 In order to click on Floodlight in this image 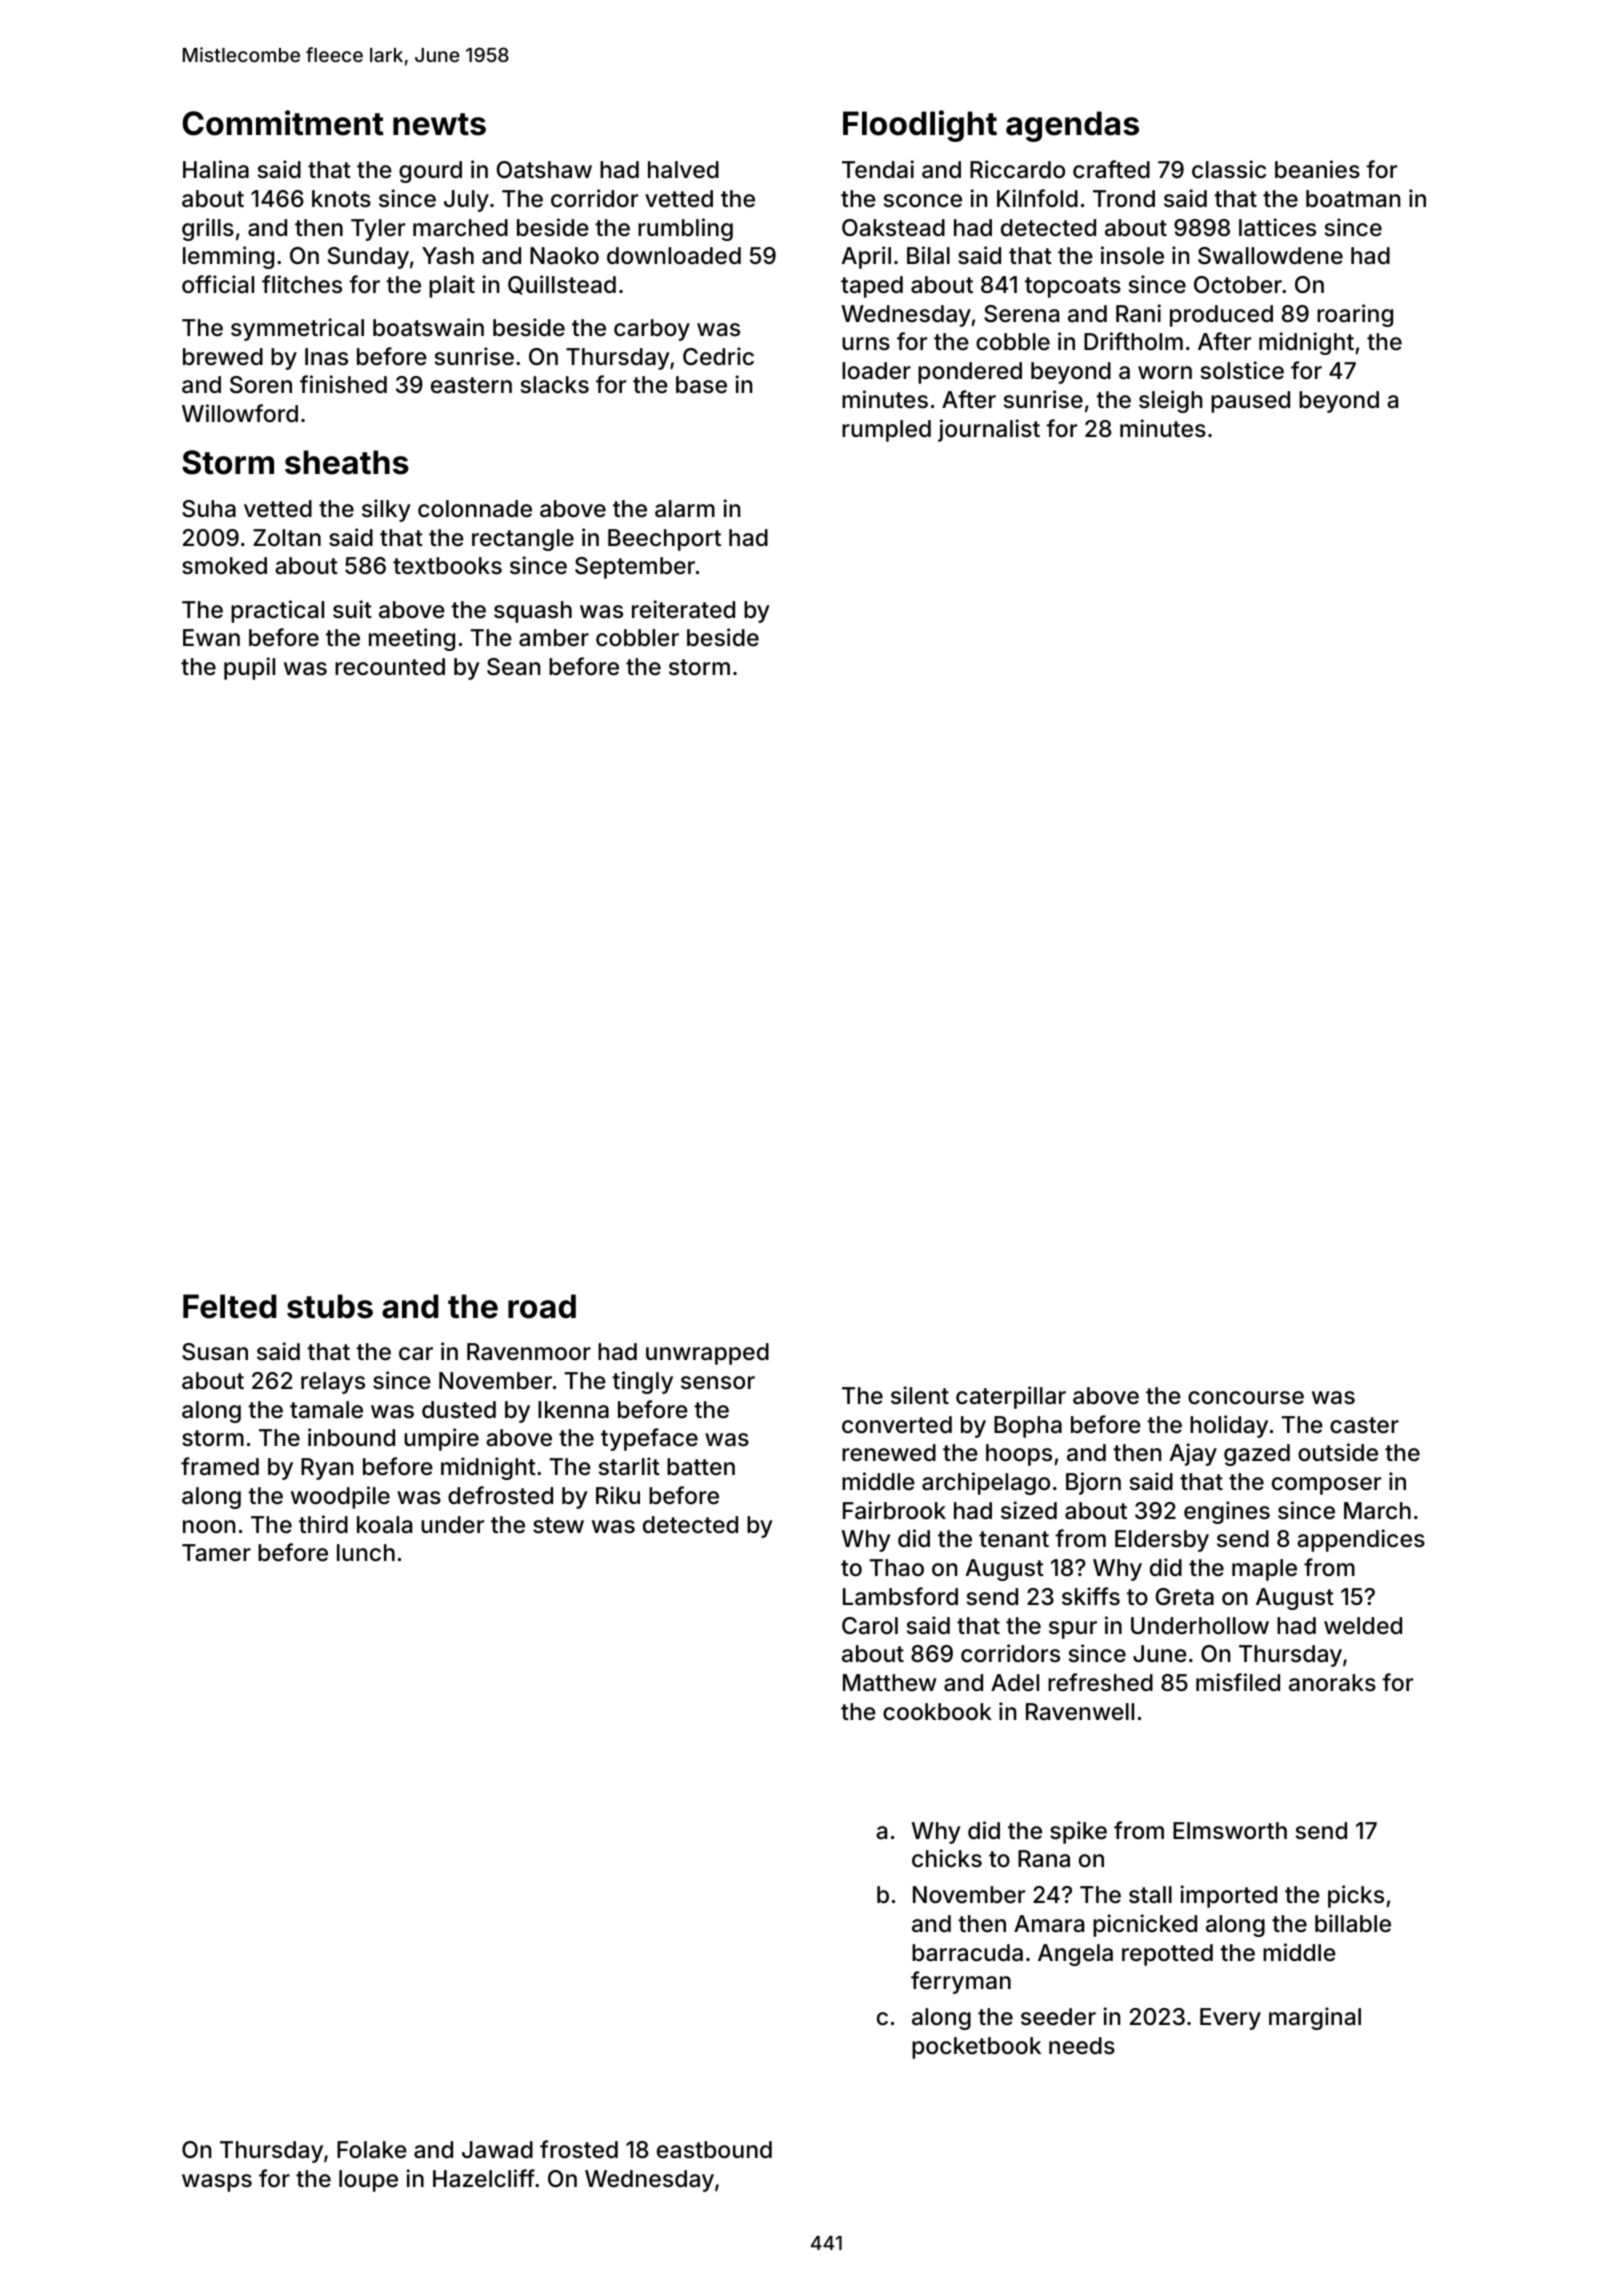, I will do `click(920, 126)`.
